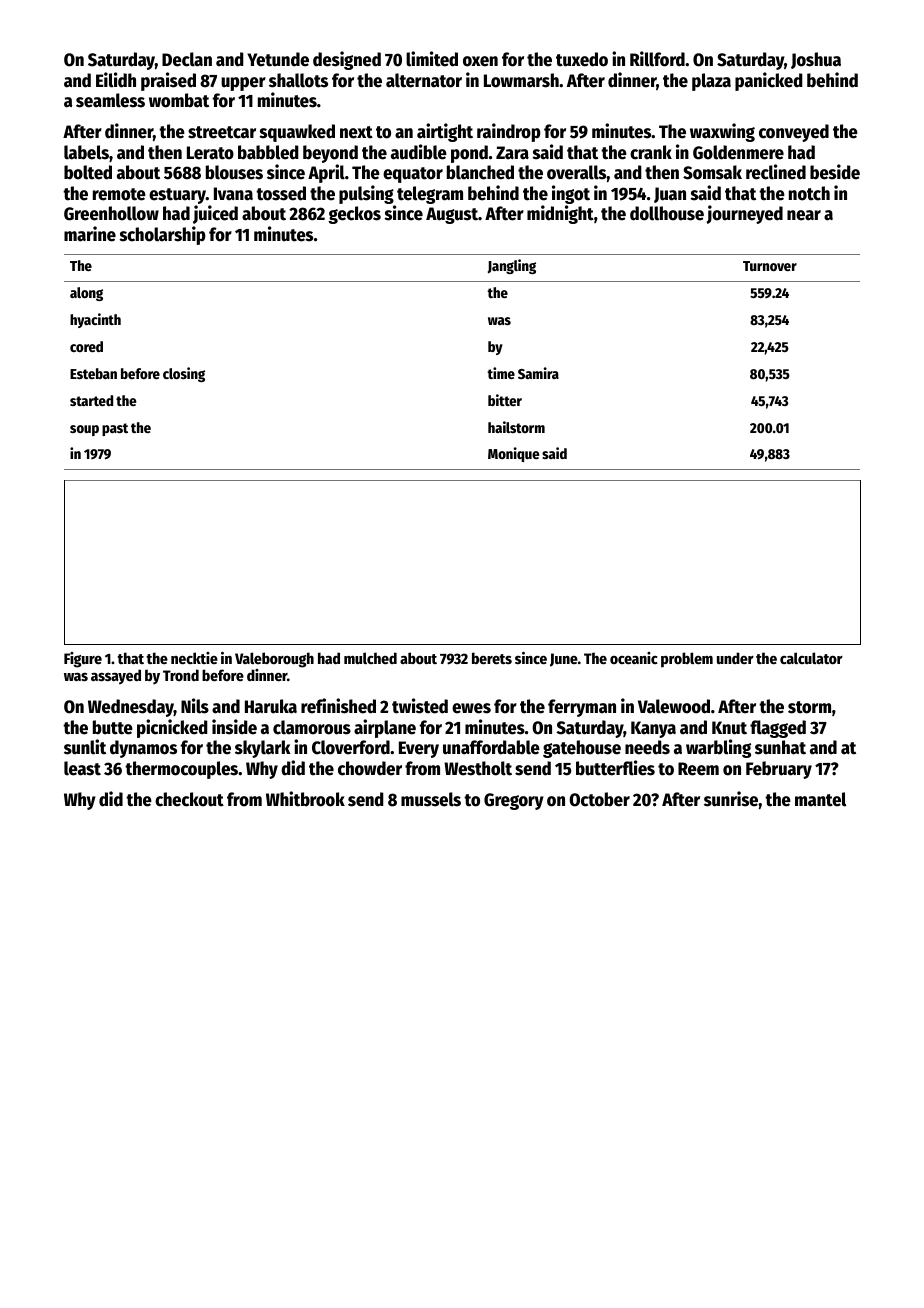 The width and height of the document is (924, 1308). I want to click on past, so click(115, 429).
